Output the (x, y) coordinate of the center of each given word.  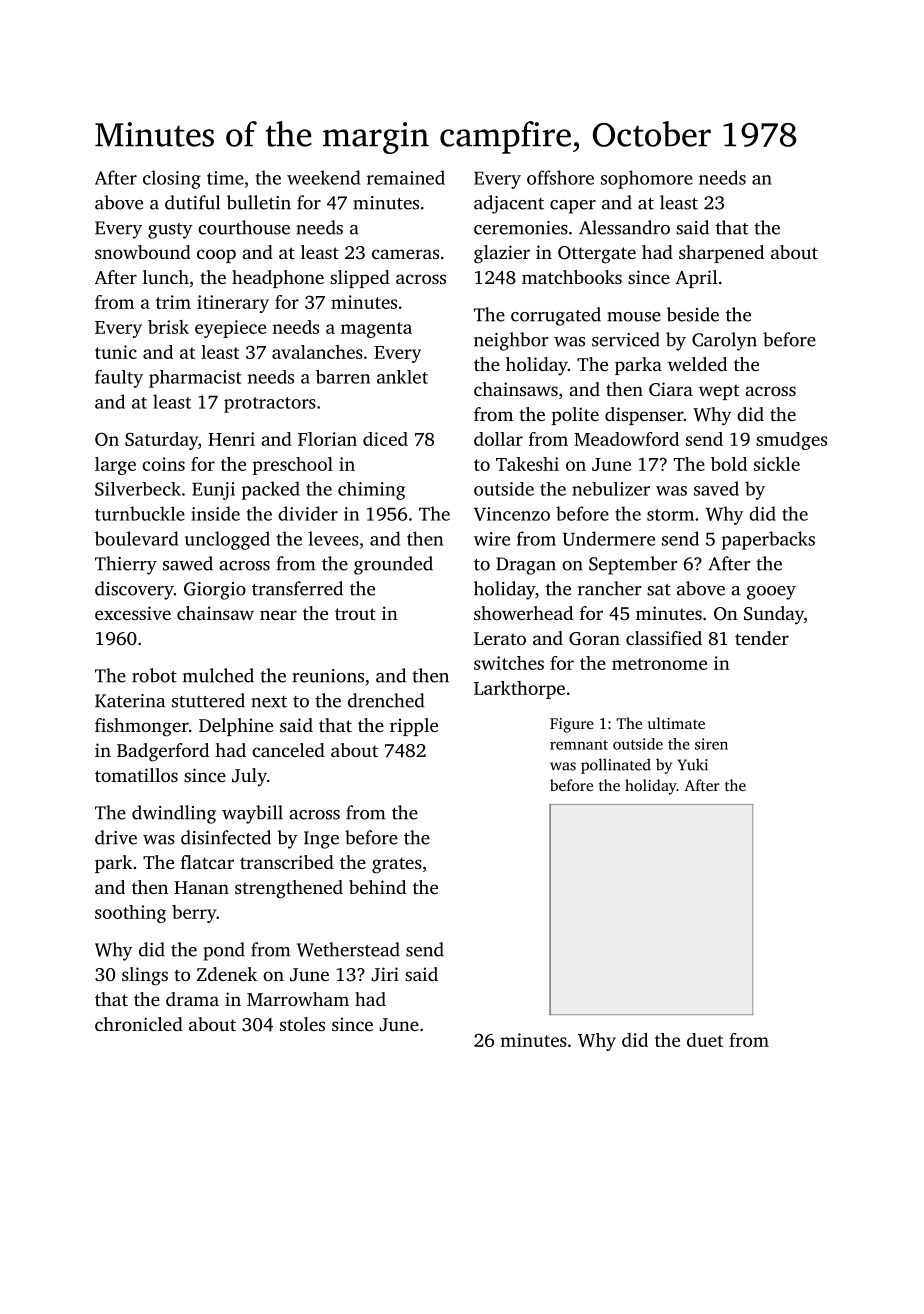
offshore (560, 177)
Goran (594, 639)
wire (492, 539)
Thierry (126, 565)
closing (172, 179)
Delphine (236, 727)
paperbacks (768, 540)
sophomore (647, 179)
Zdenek (227, 974)
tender (762, 638)
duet (705, 1040)
